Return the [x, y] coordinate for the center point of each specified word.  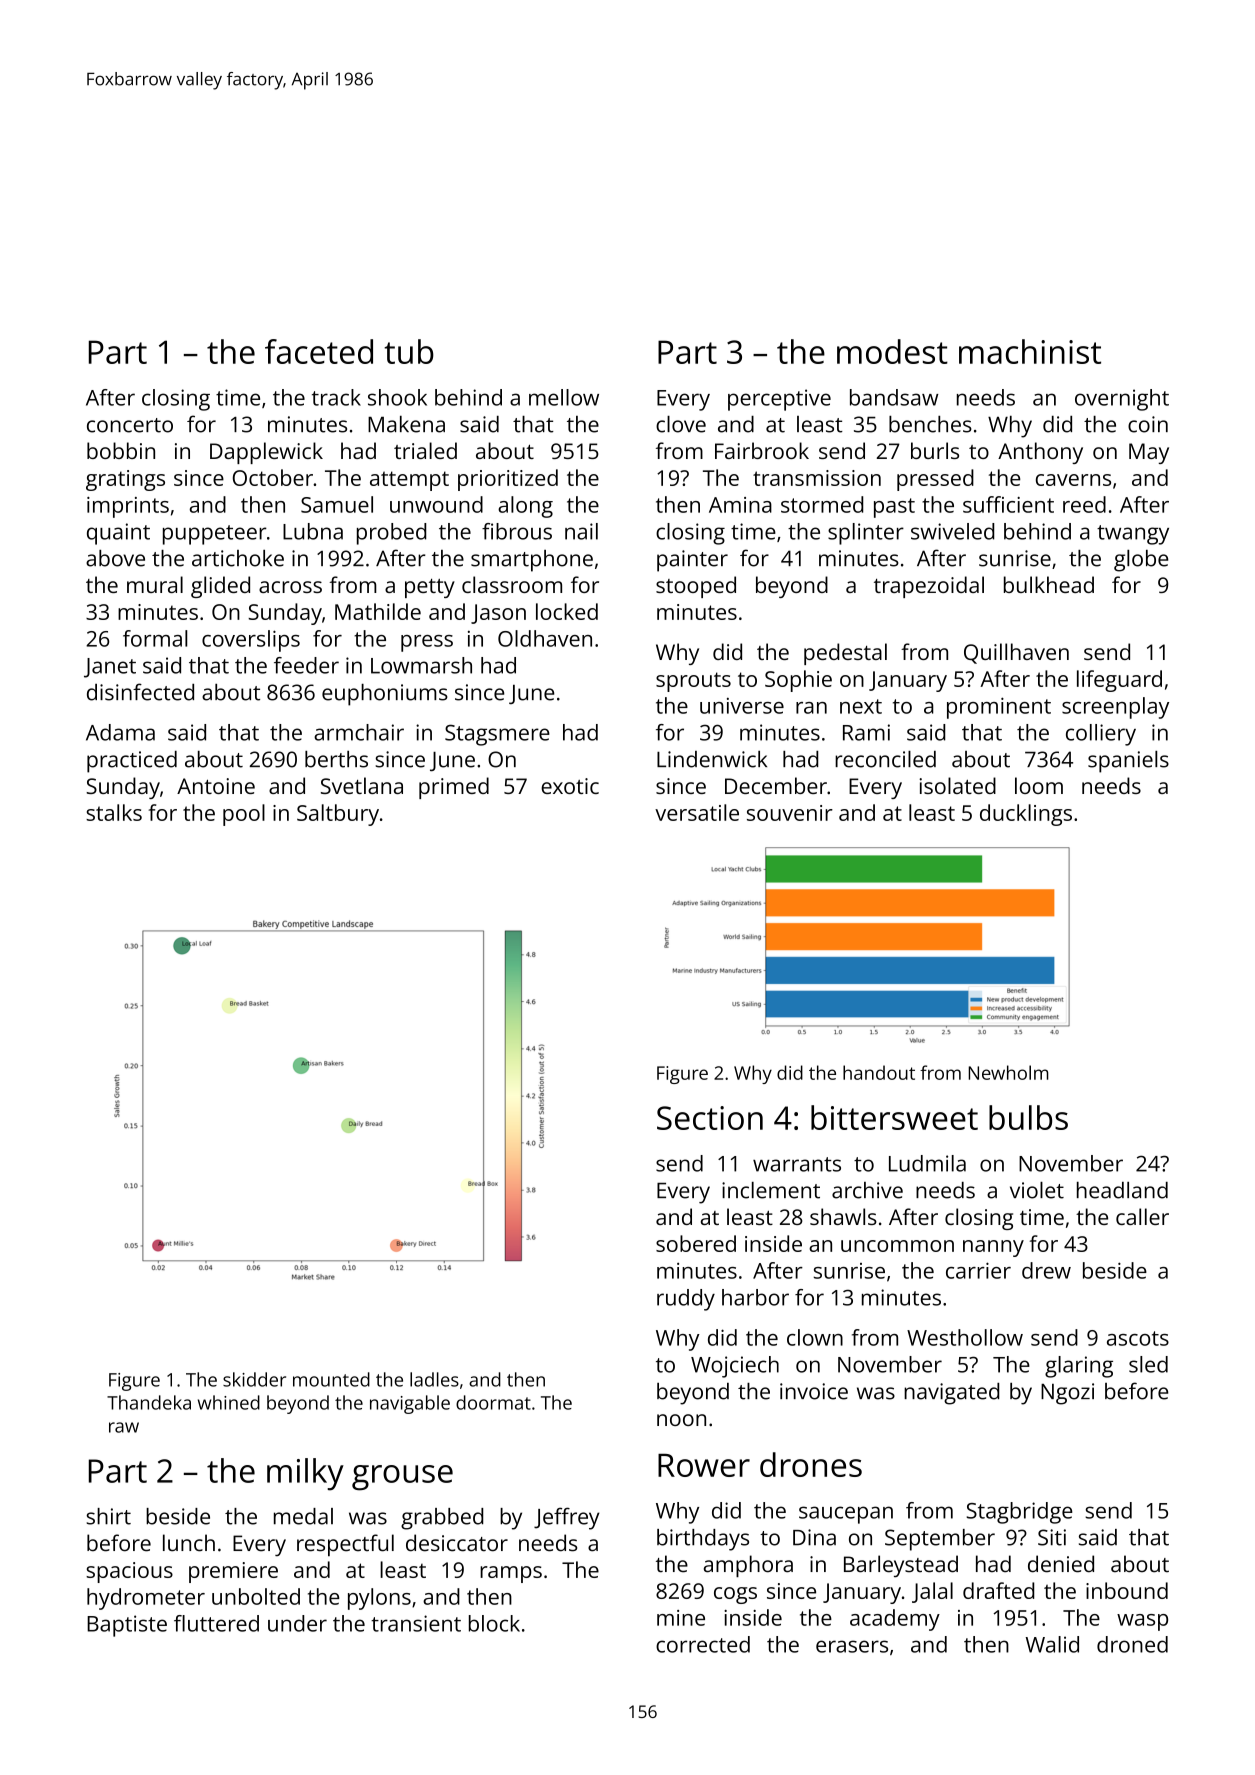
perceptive [779, 400]
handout [879, 1072]
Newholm [1008, 1072]
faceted [319, 351]
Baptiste [127, 1626]
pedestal [845, 654]
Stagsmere [497, 735]
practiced [132, 762]
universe [742, 706]
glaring [1079, 1367]
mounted [331, 1379]
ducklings [1026, 815]
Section [710, 1118]
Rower [704, 1465]
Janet [110, 668]
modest [892, 351]
